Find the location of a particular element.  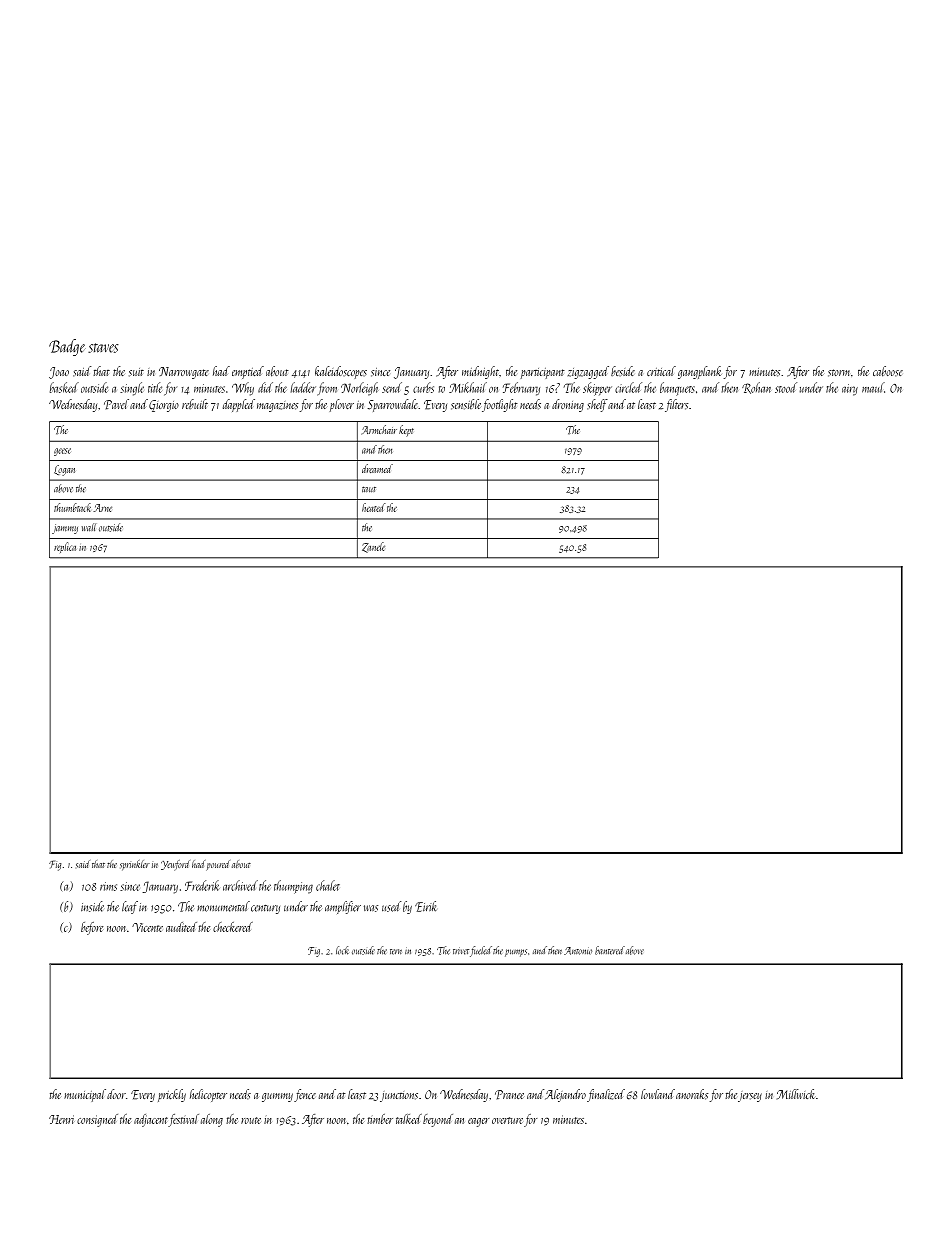

filters is located at coordinates (676, 405).
